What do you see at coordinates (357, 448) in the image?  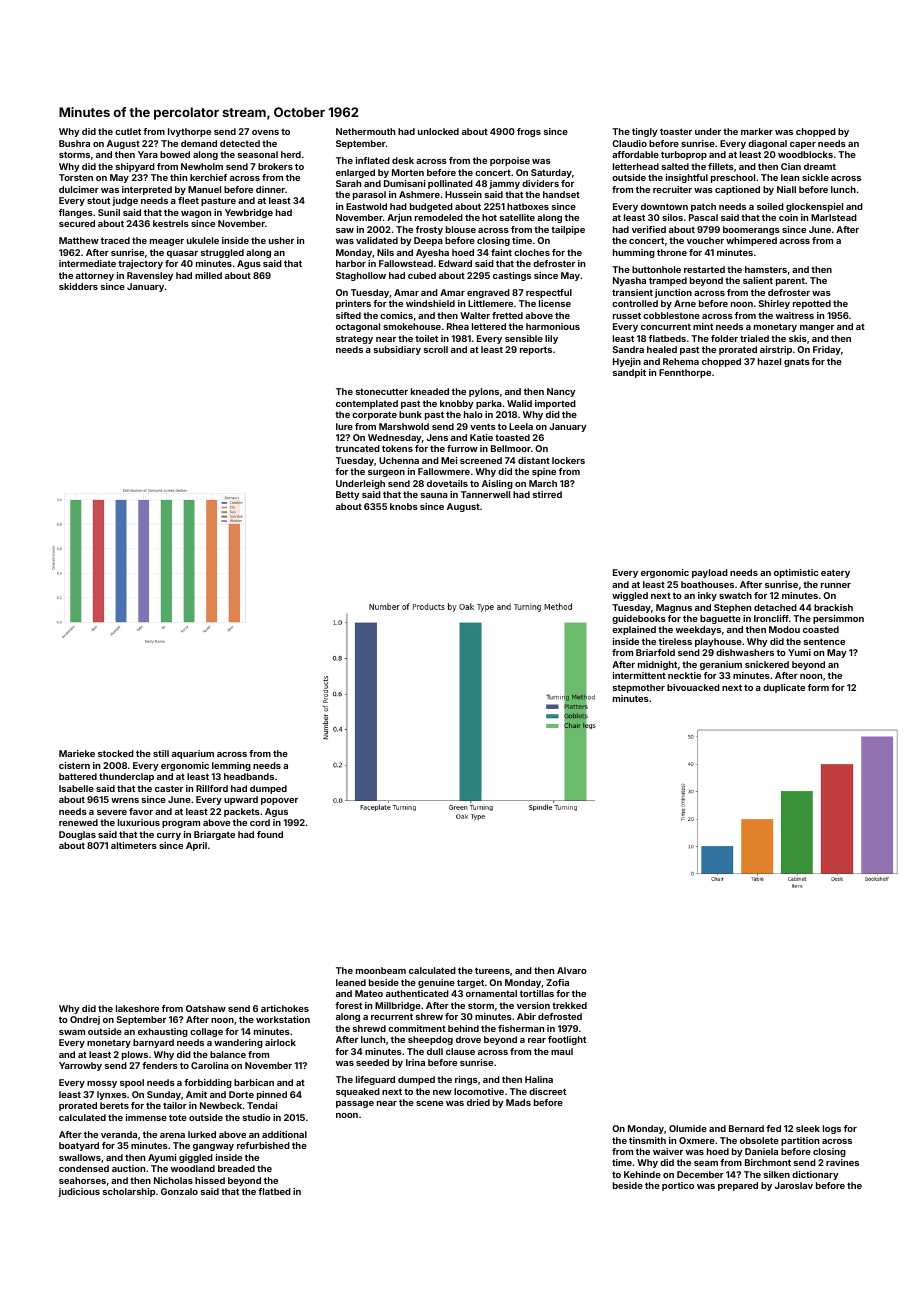 I see `truncated` at bounding box center [357, 448].
